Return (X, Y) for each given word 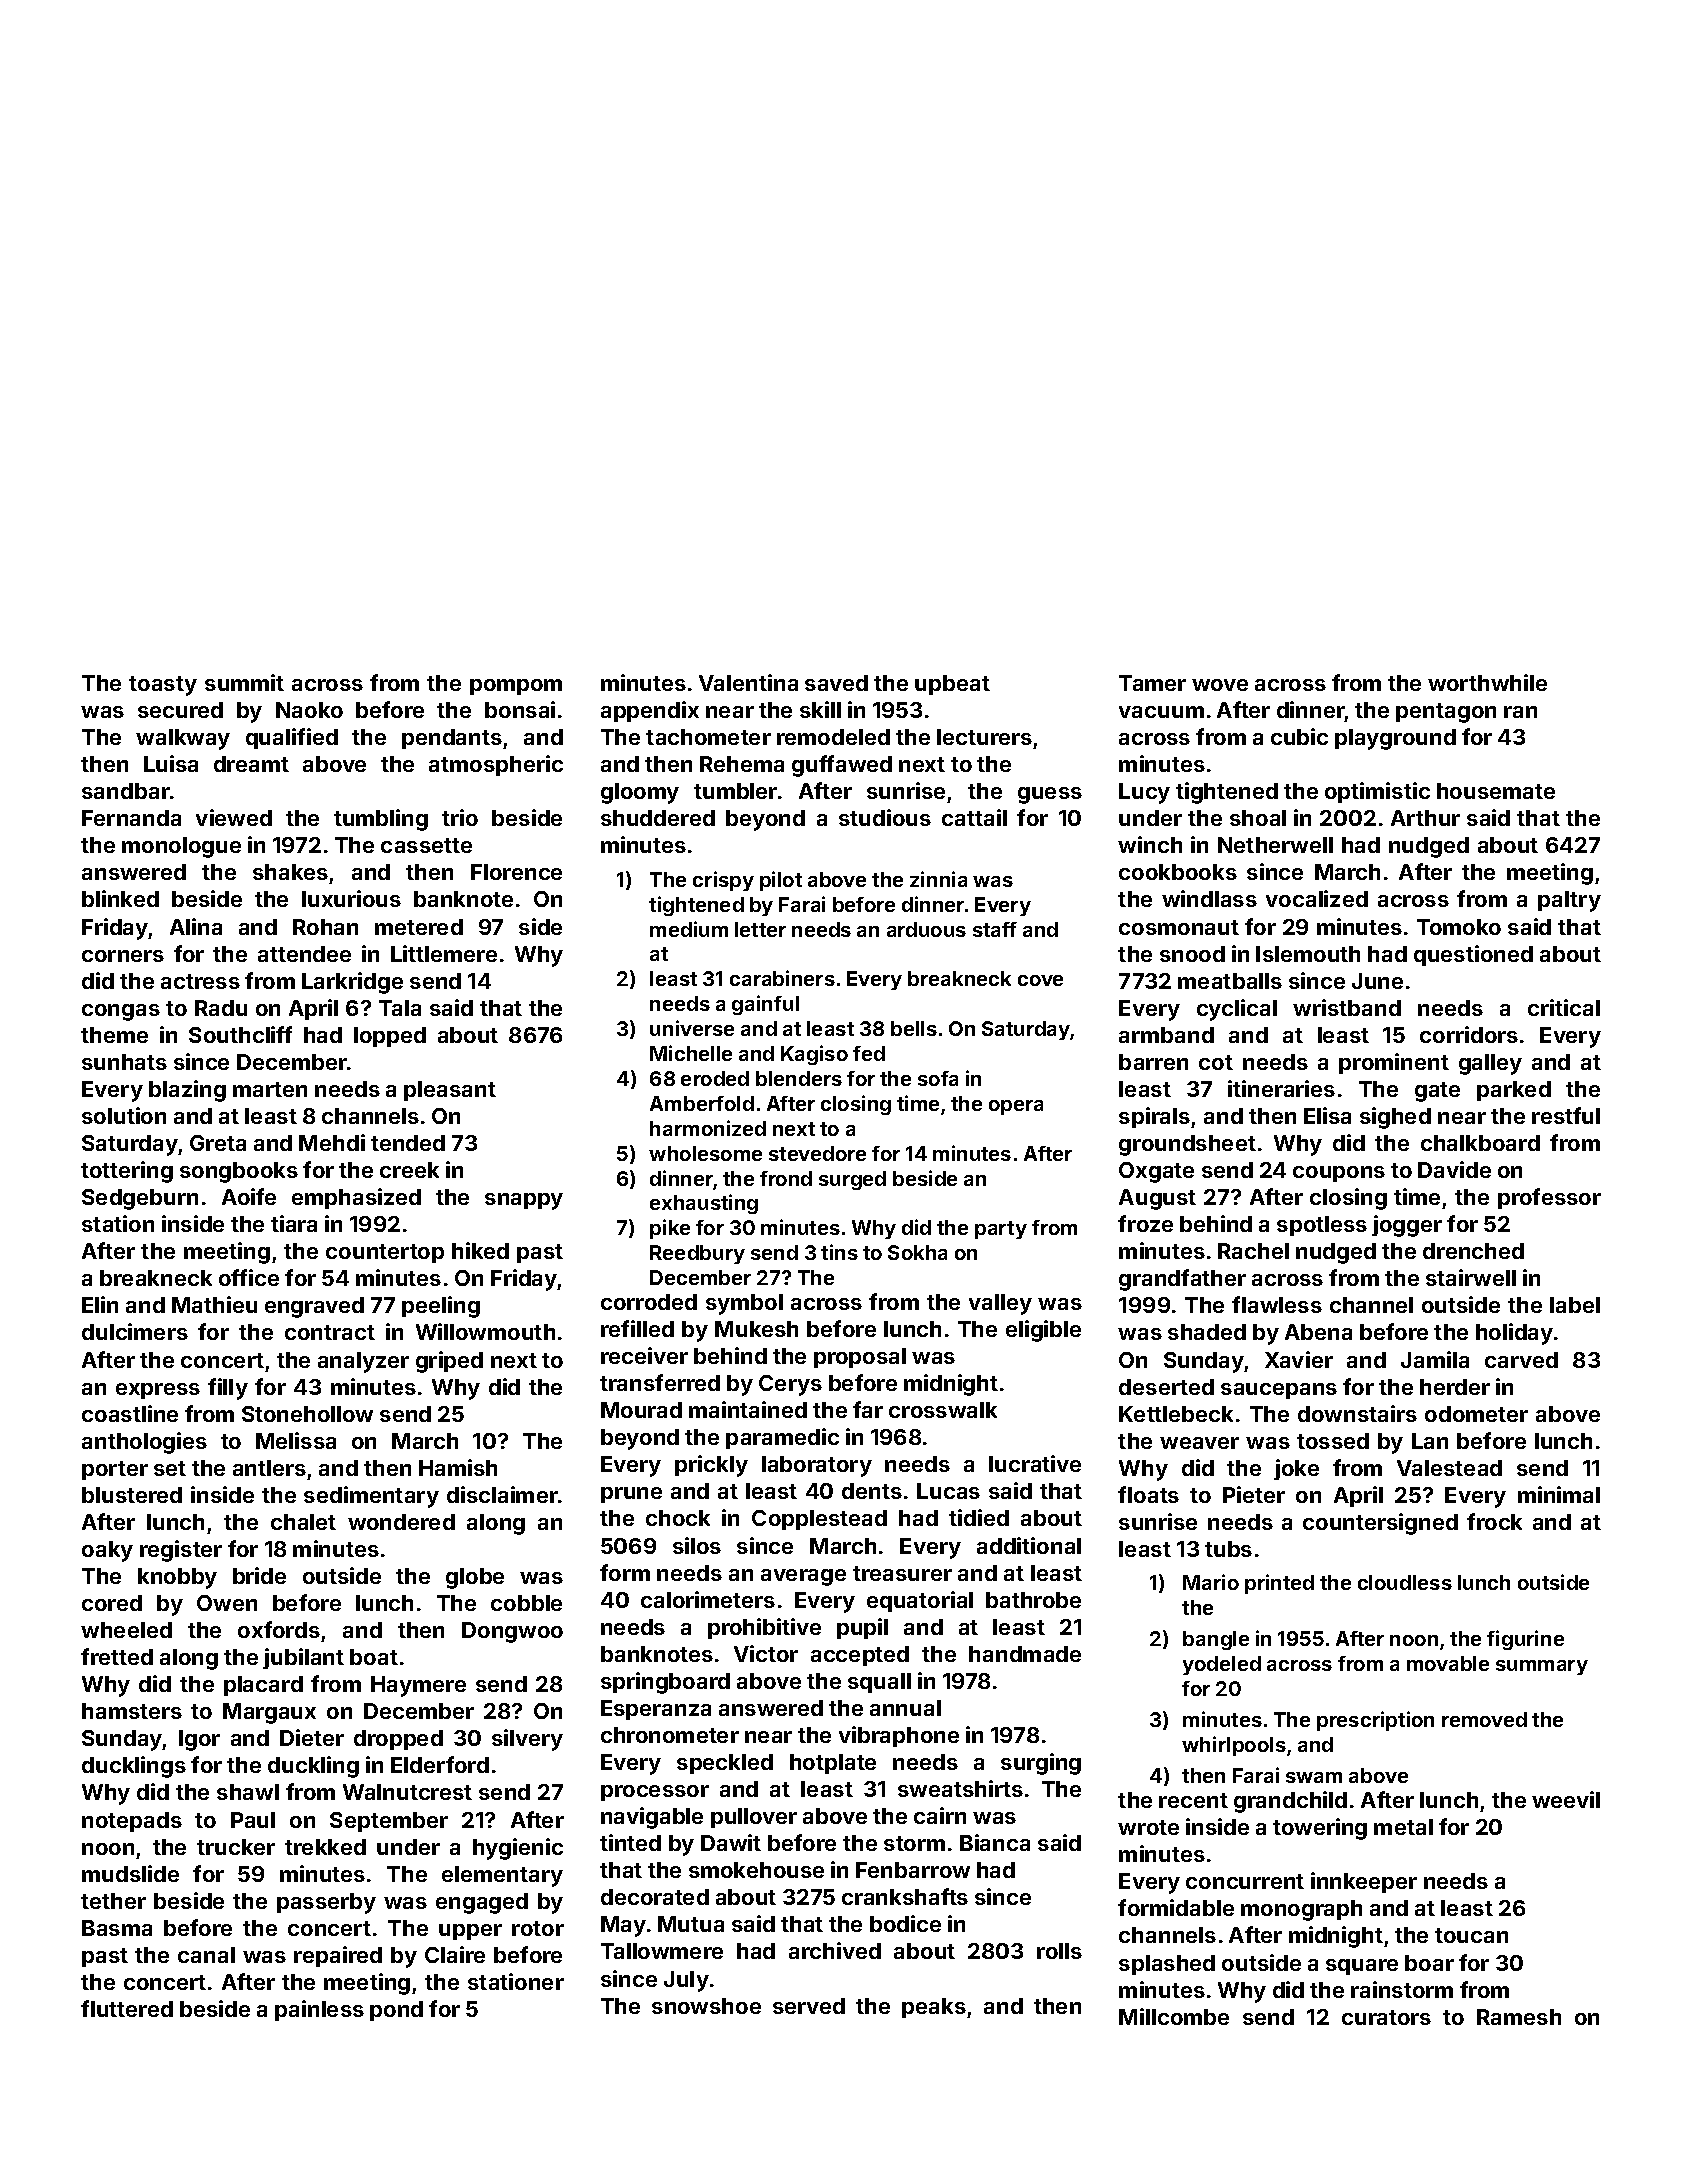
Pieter (1254, 1494)
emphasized (356, 1198)
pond (396, 2011)
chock (678, 1518)
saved (836, 683)
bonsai (520, 709)
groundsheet (1187, 1145)
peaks (934, 2008)
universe (692, 1028)
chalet (303, 1522)
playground (1395, 739)
